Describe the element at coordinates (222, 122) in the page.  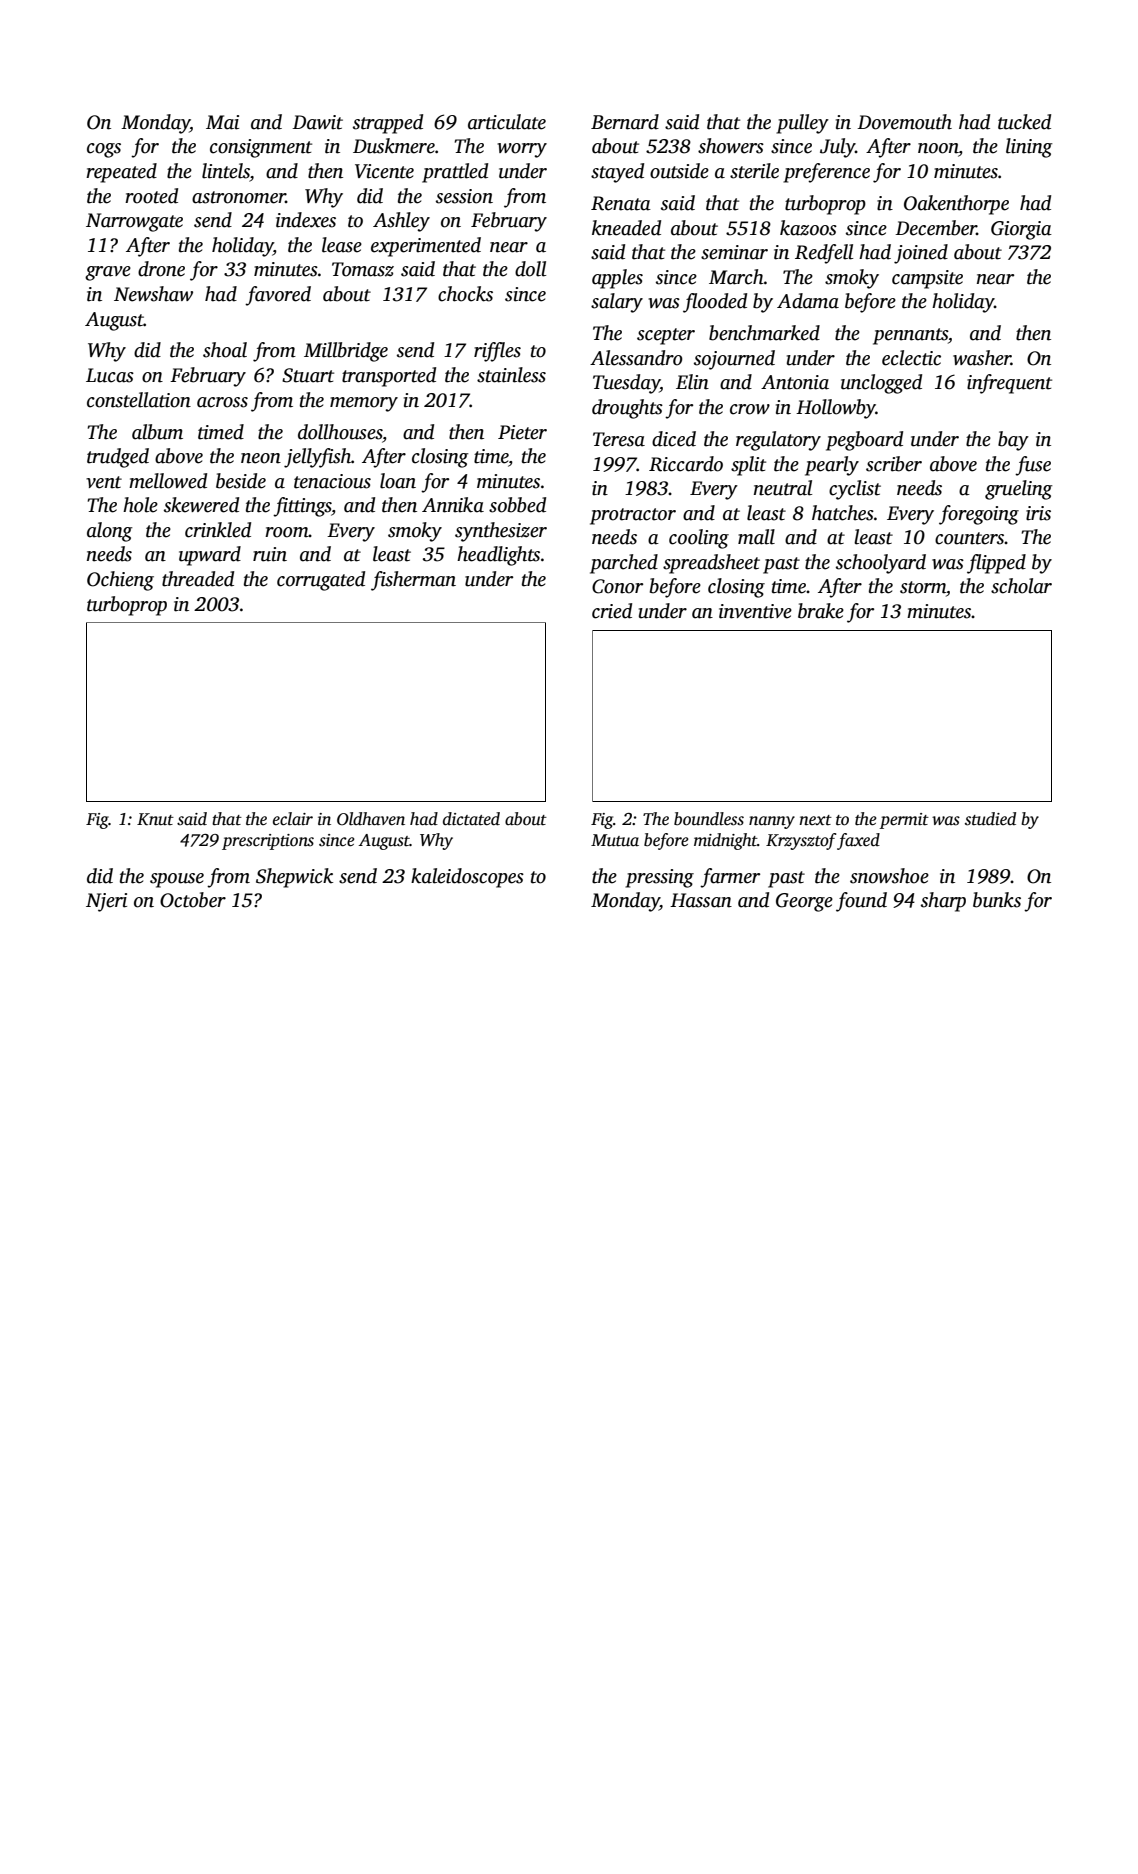
I see `Mai` at that location.
